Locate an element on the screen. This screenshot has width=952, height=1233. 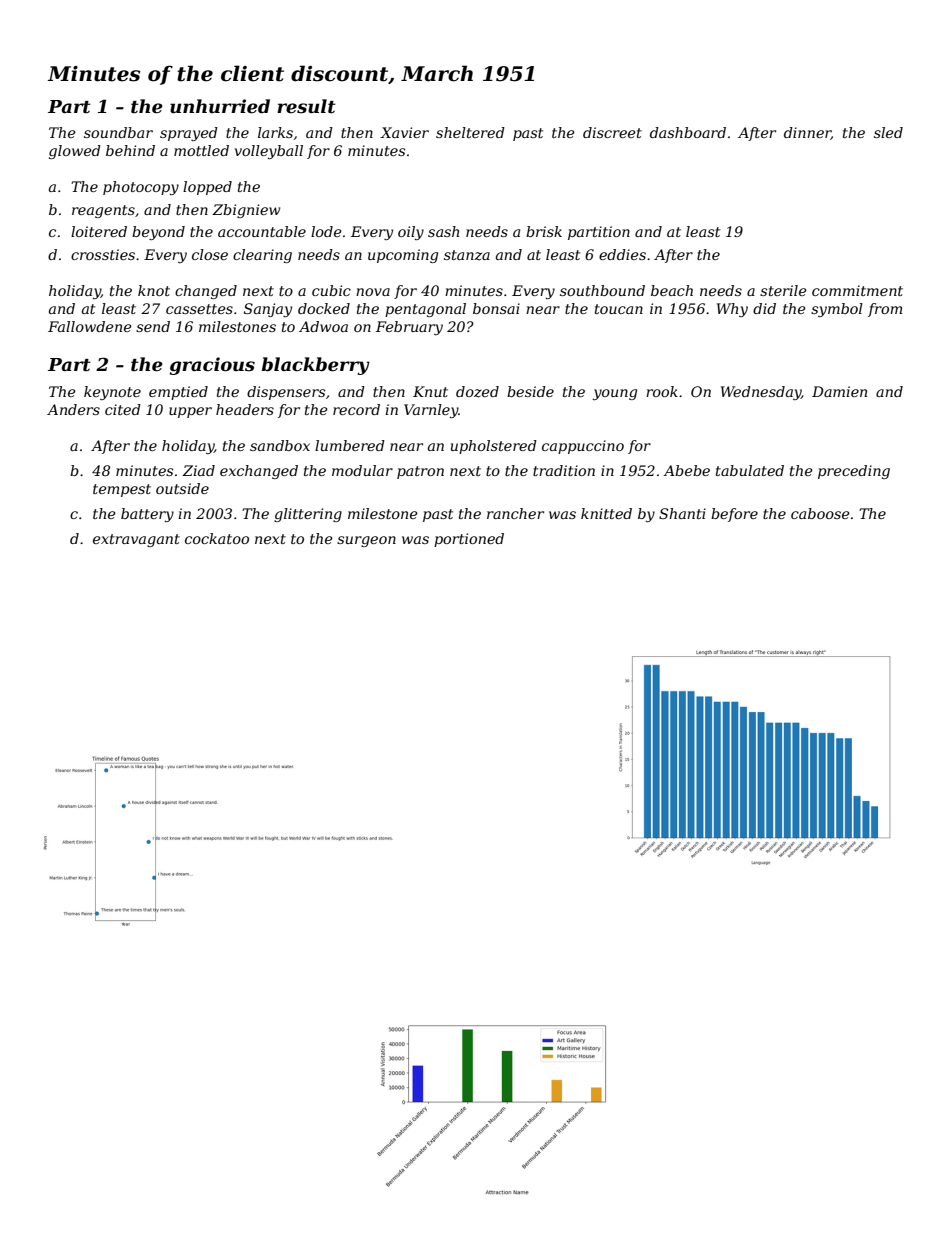
result is located at coordinates (306, 106).
